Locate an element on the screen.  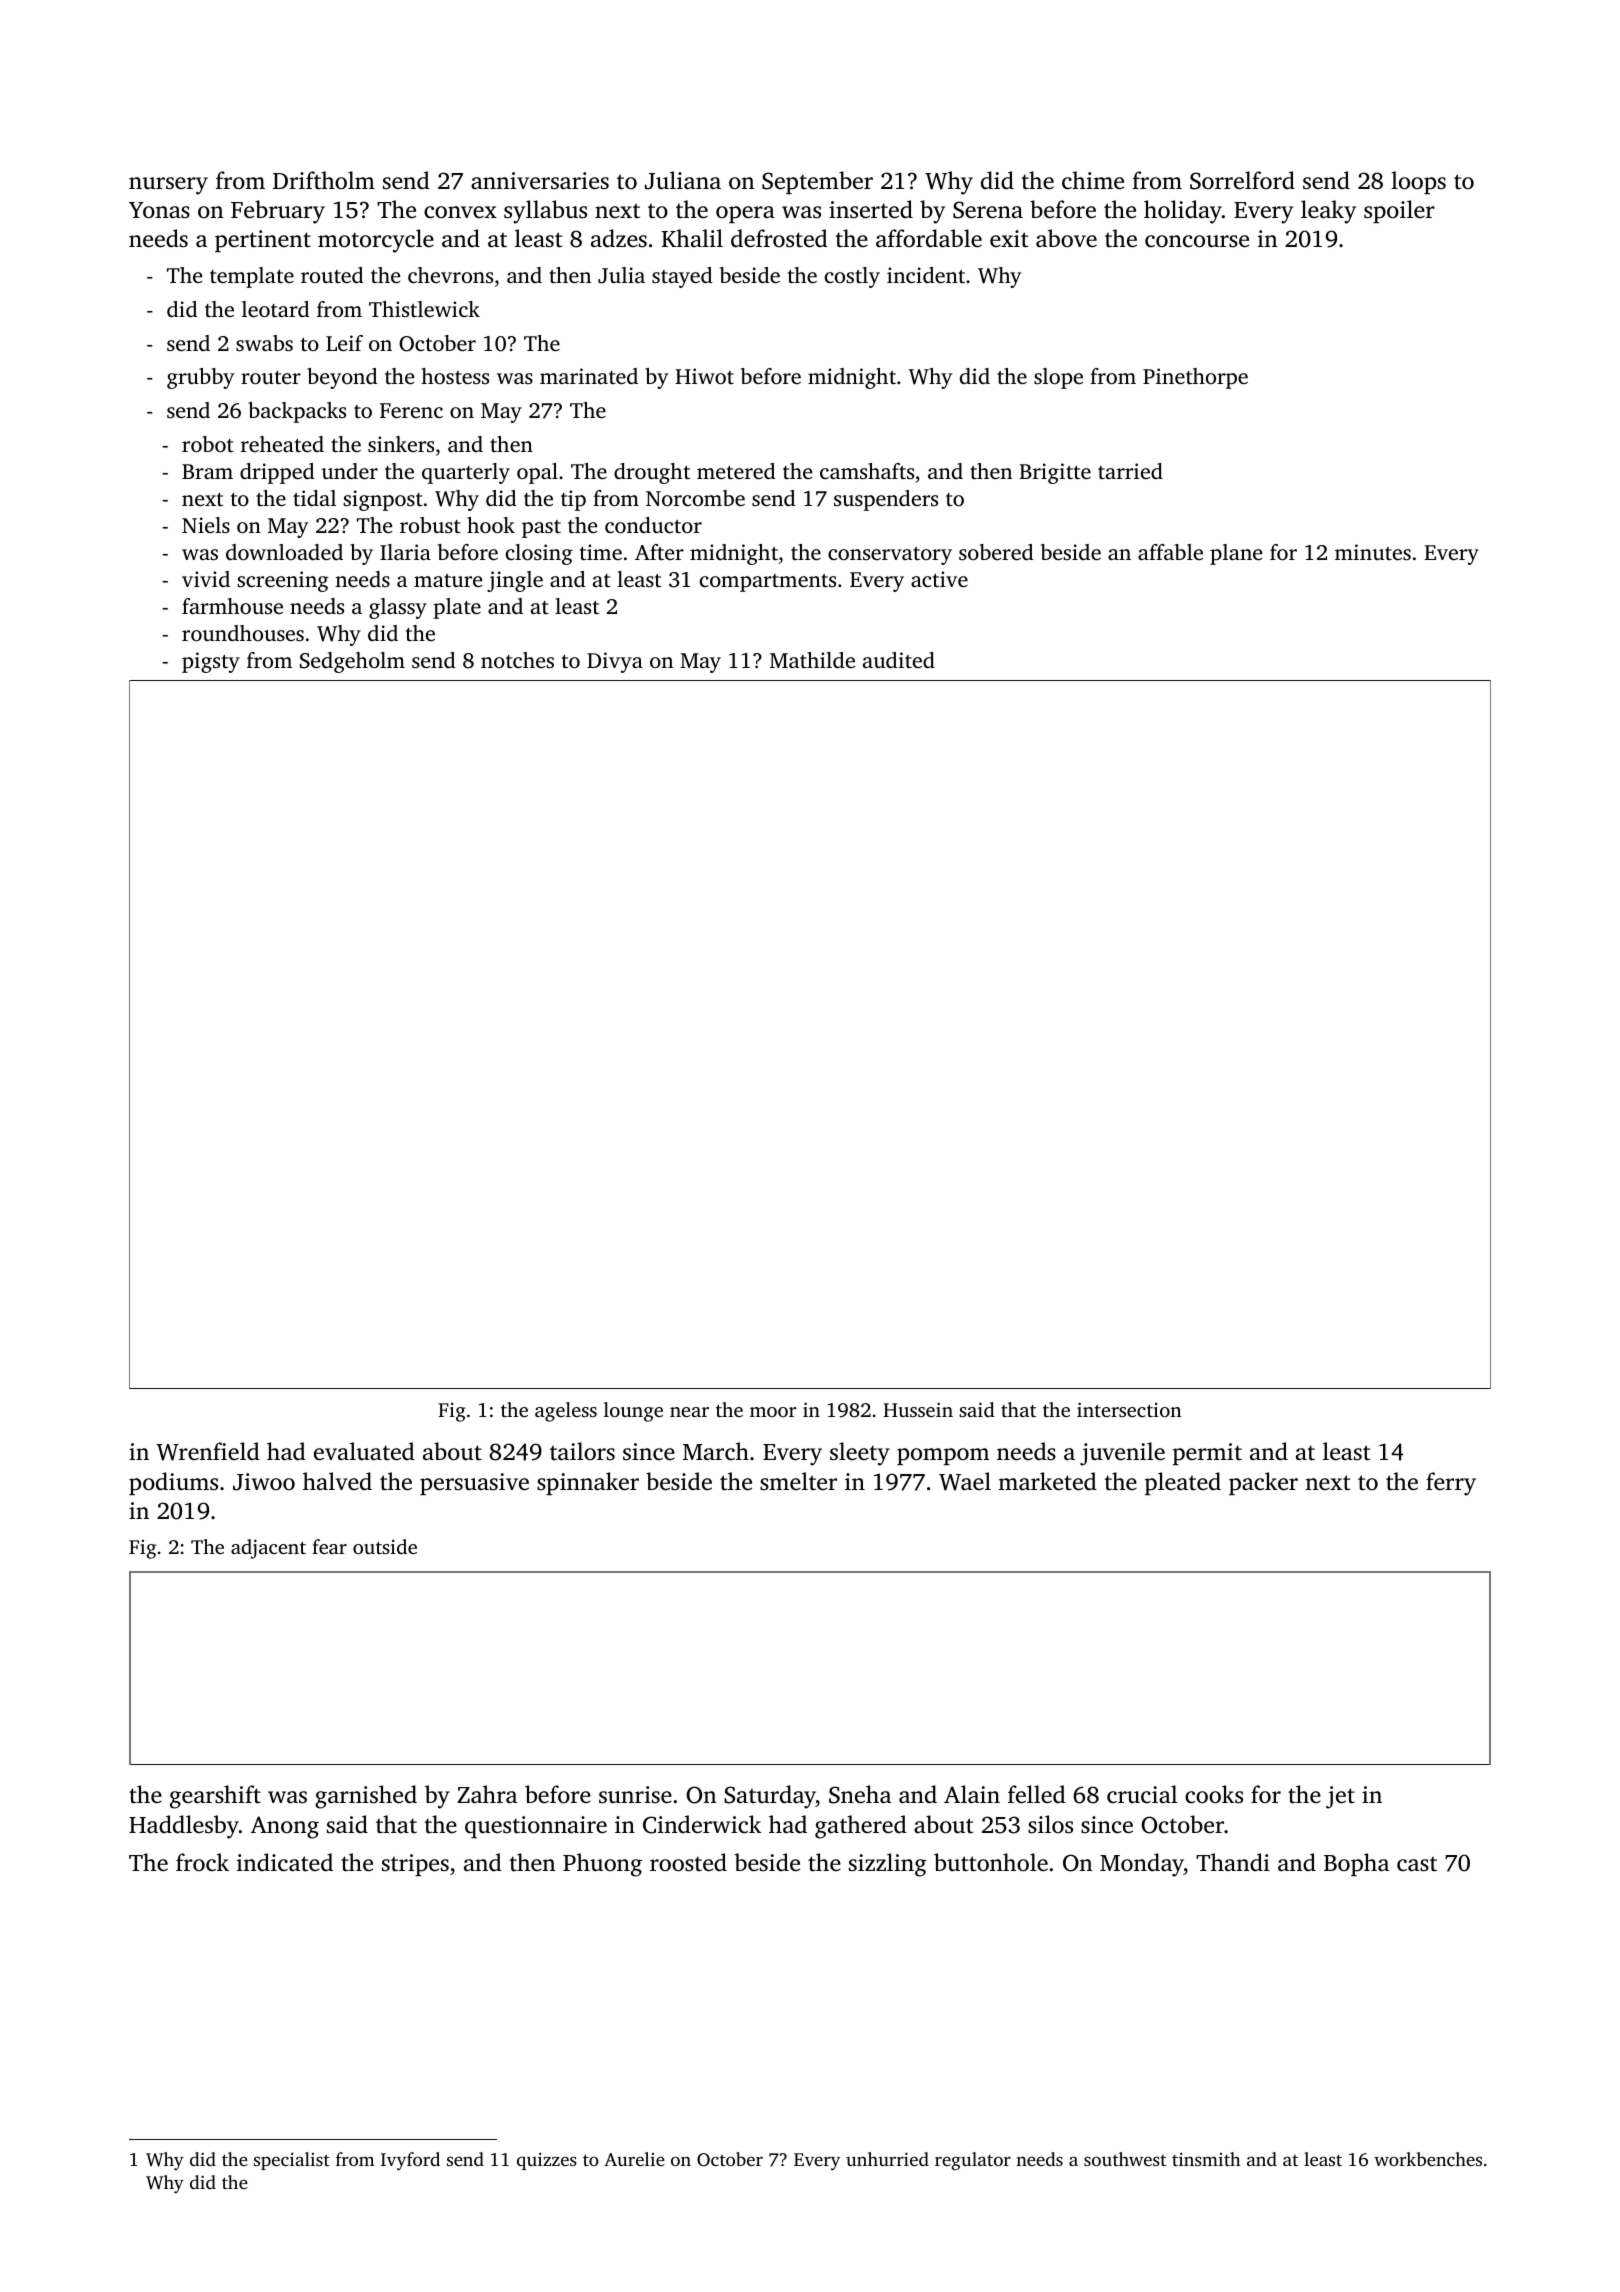
Wrenfield is located at coordinates (208, 1451).
